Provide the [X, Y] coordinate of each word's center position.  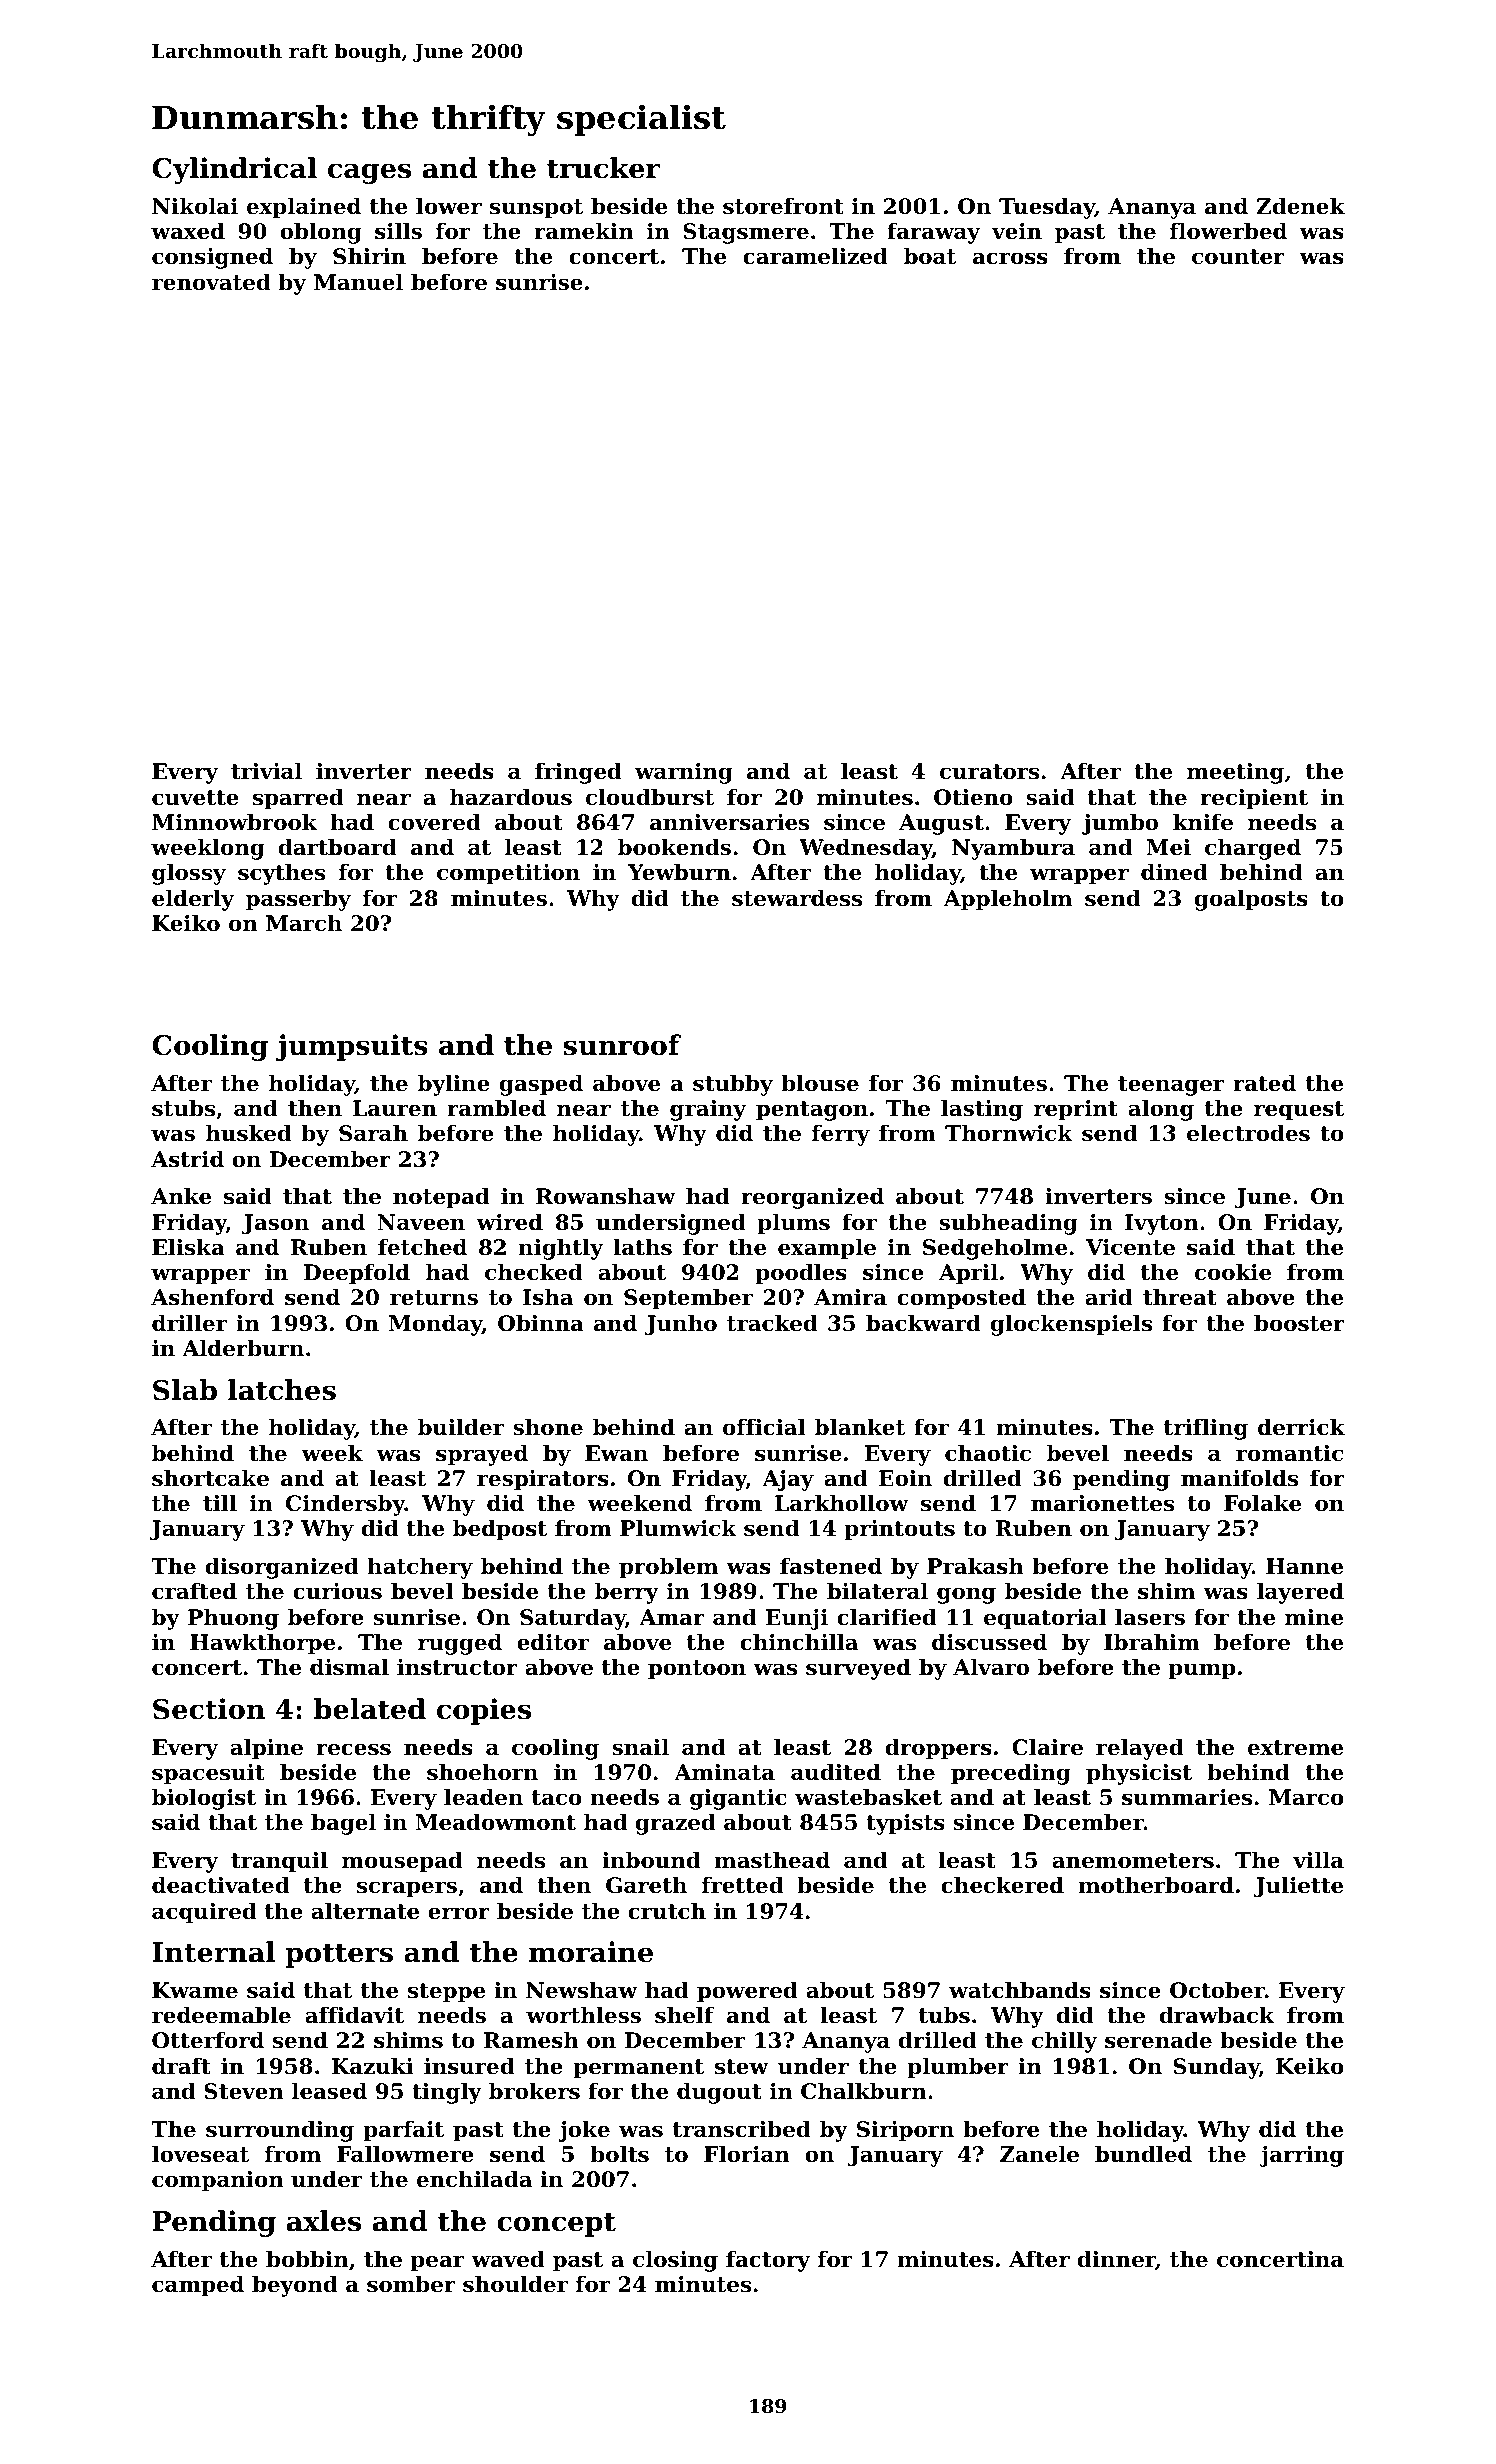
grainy [708, 1110]
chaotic [988, 1453]
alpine [266, 1749]
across [1010, 258]
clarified [886, 1617]
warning [684, 773]
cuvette [195, 798]
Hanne [1304, 1566]
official [764, 1427]
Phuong [233, 1619]
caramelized [815, 256]
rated [1264, 1083]
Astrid [187, 1159]
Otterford [208, 2040]
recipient [1254, 799]
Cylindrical [234, 170]
